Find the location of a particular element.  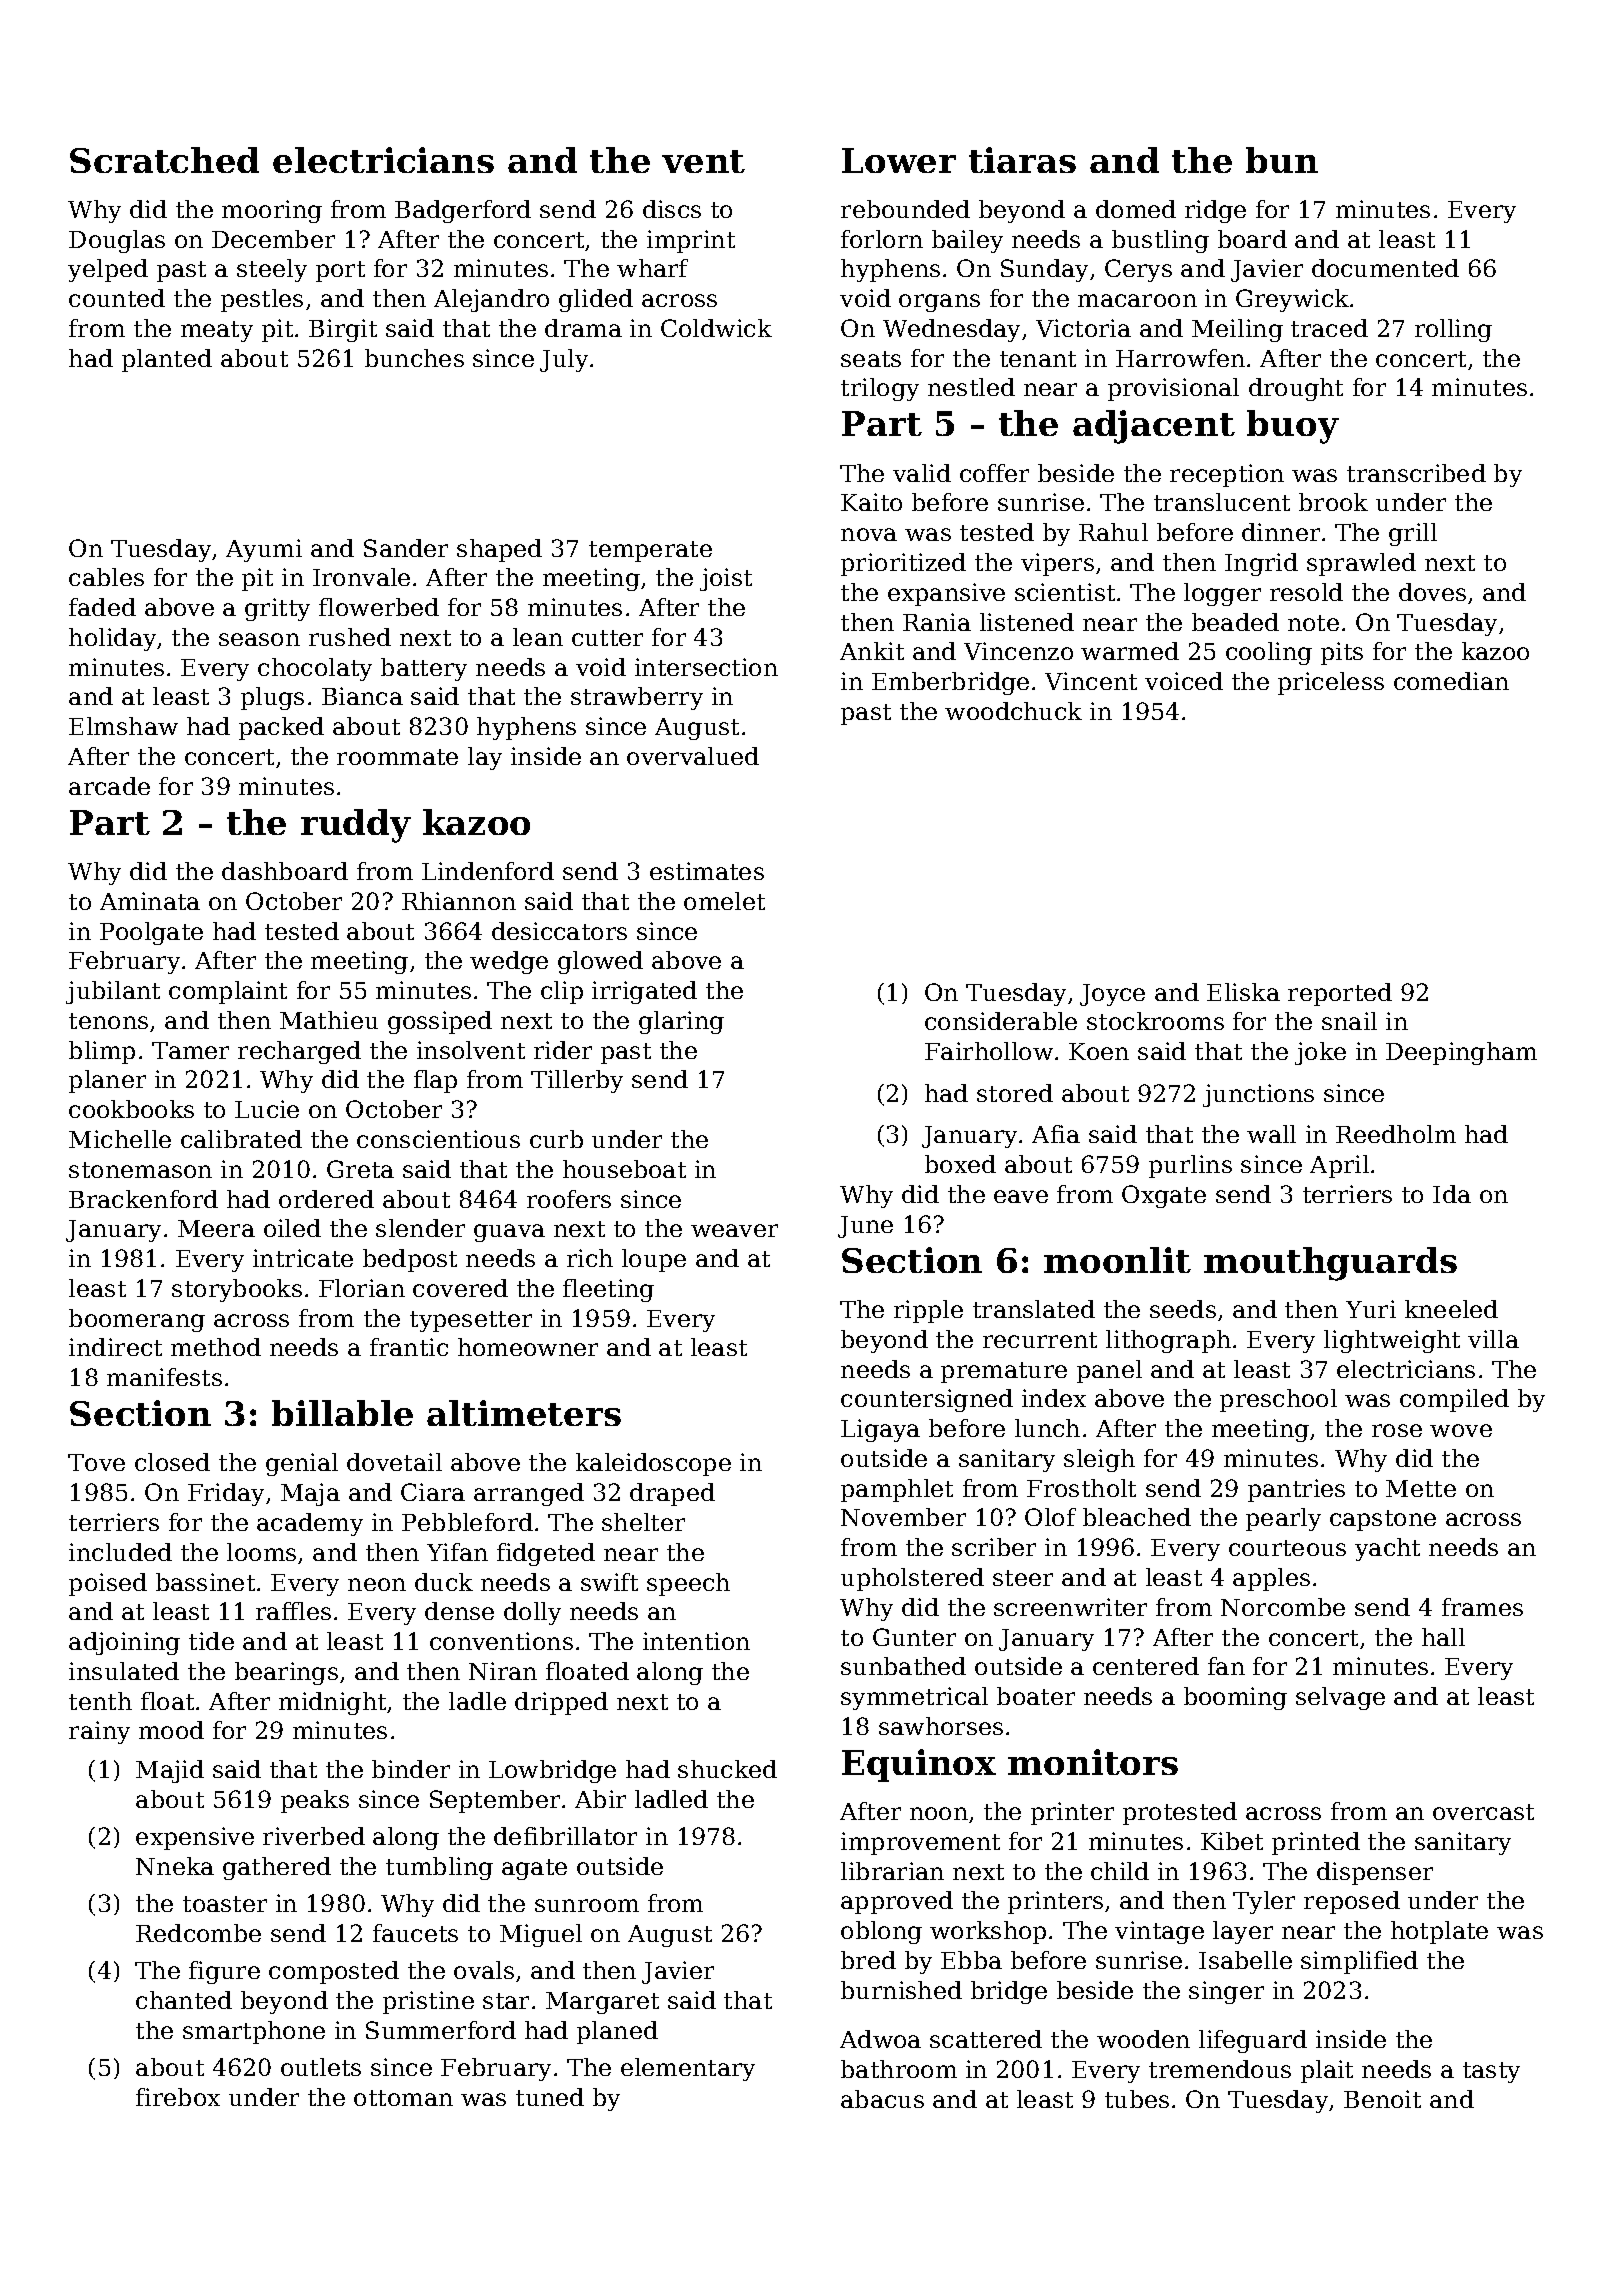

ottoman is located at coordinates (403, 2098).
